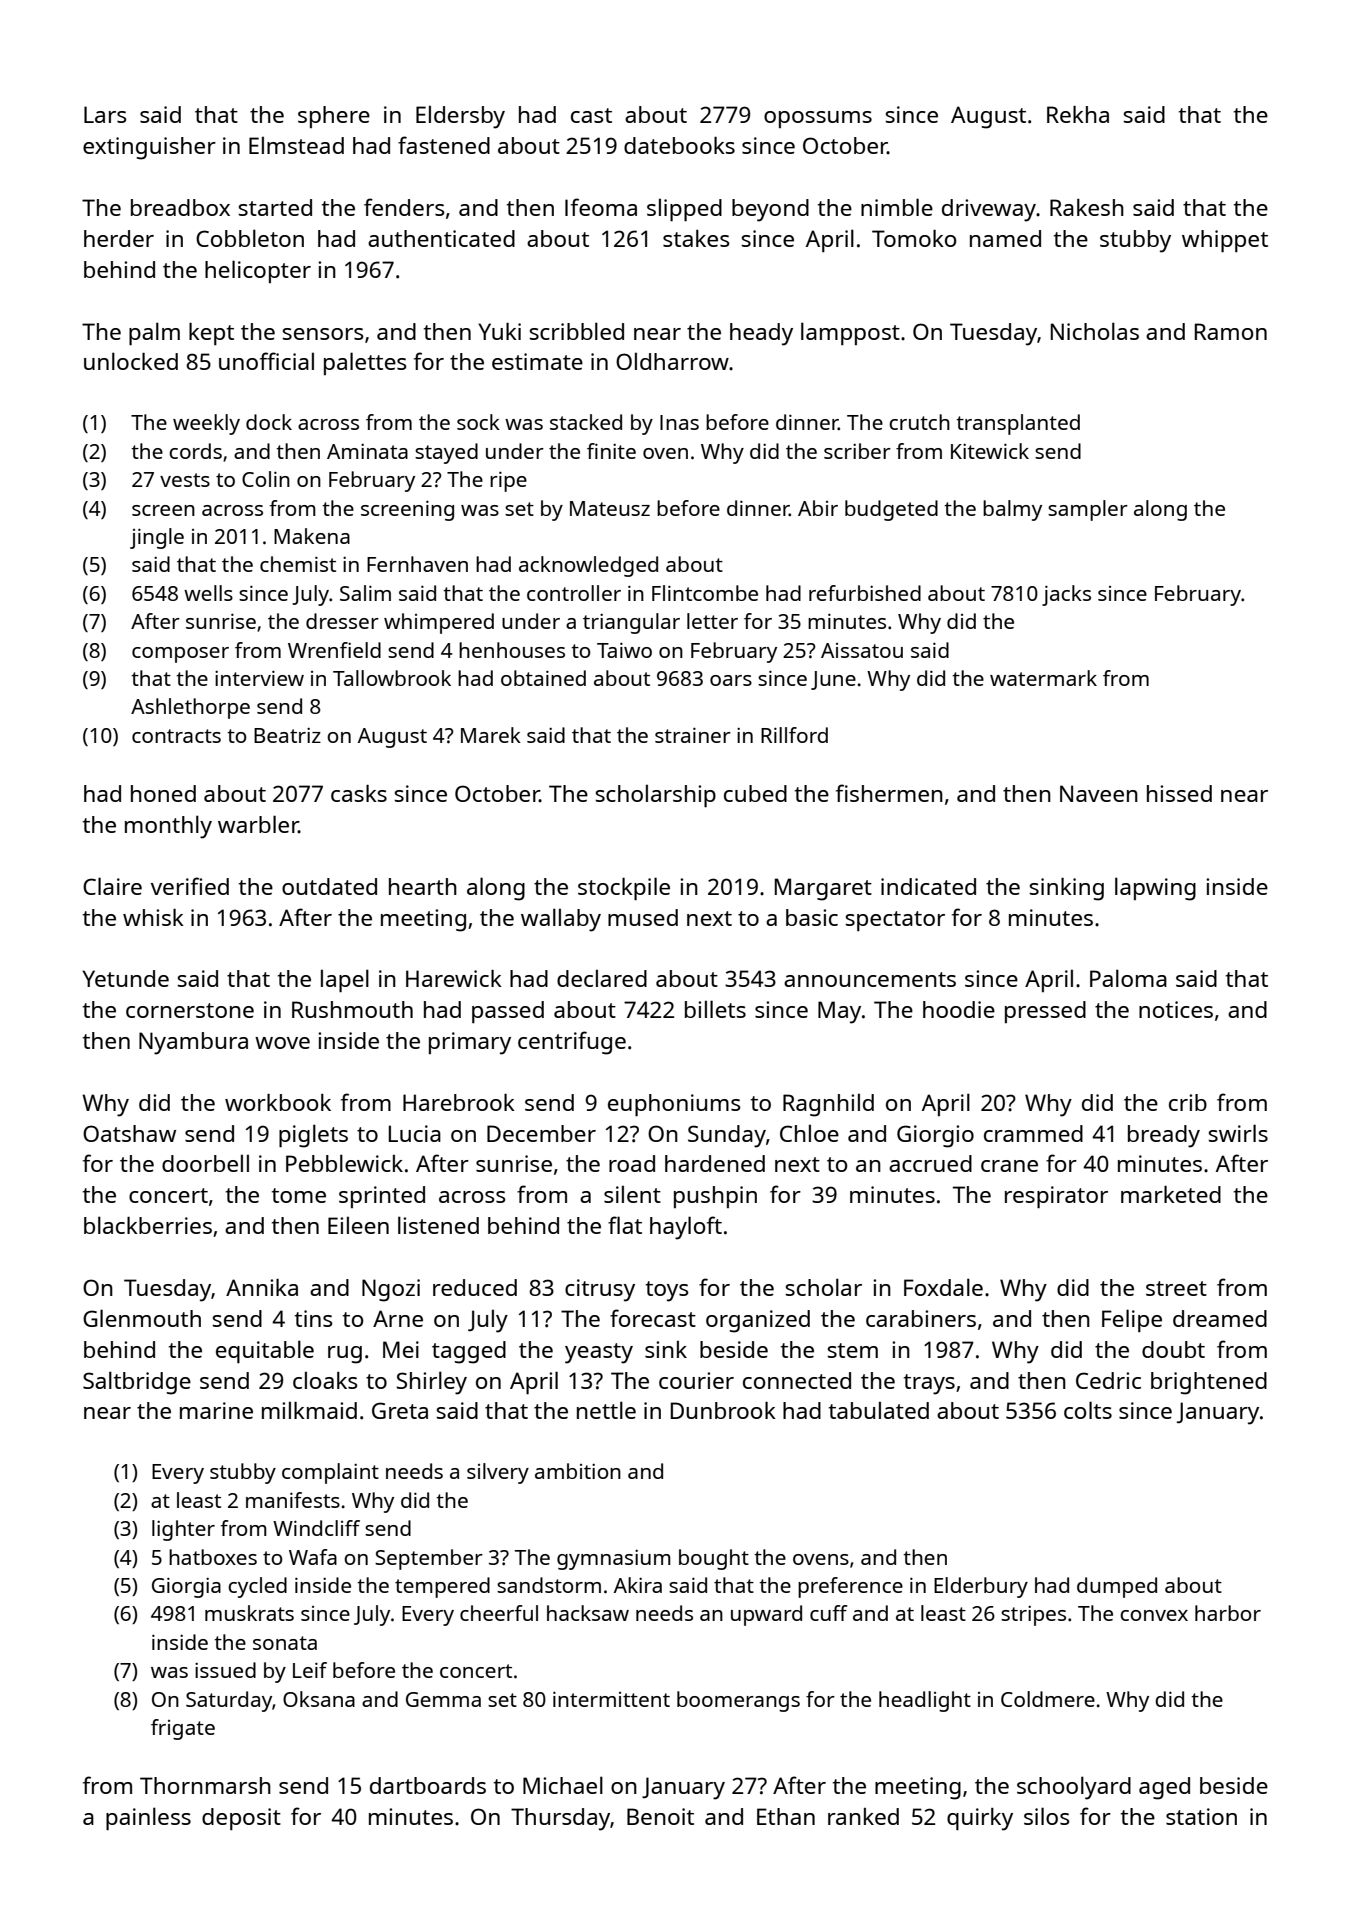  Describe the element at coordinates (578, 1471) in the screenshot. I see `ambition` at that location.
